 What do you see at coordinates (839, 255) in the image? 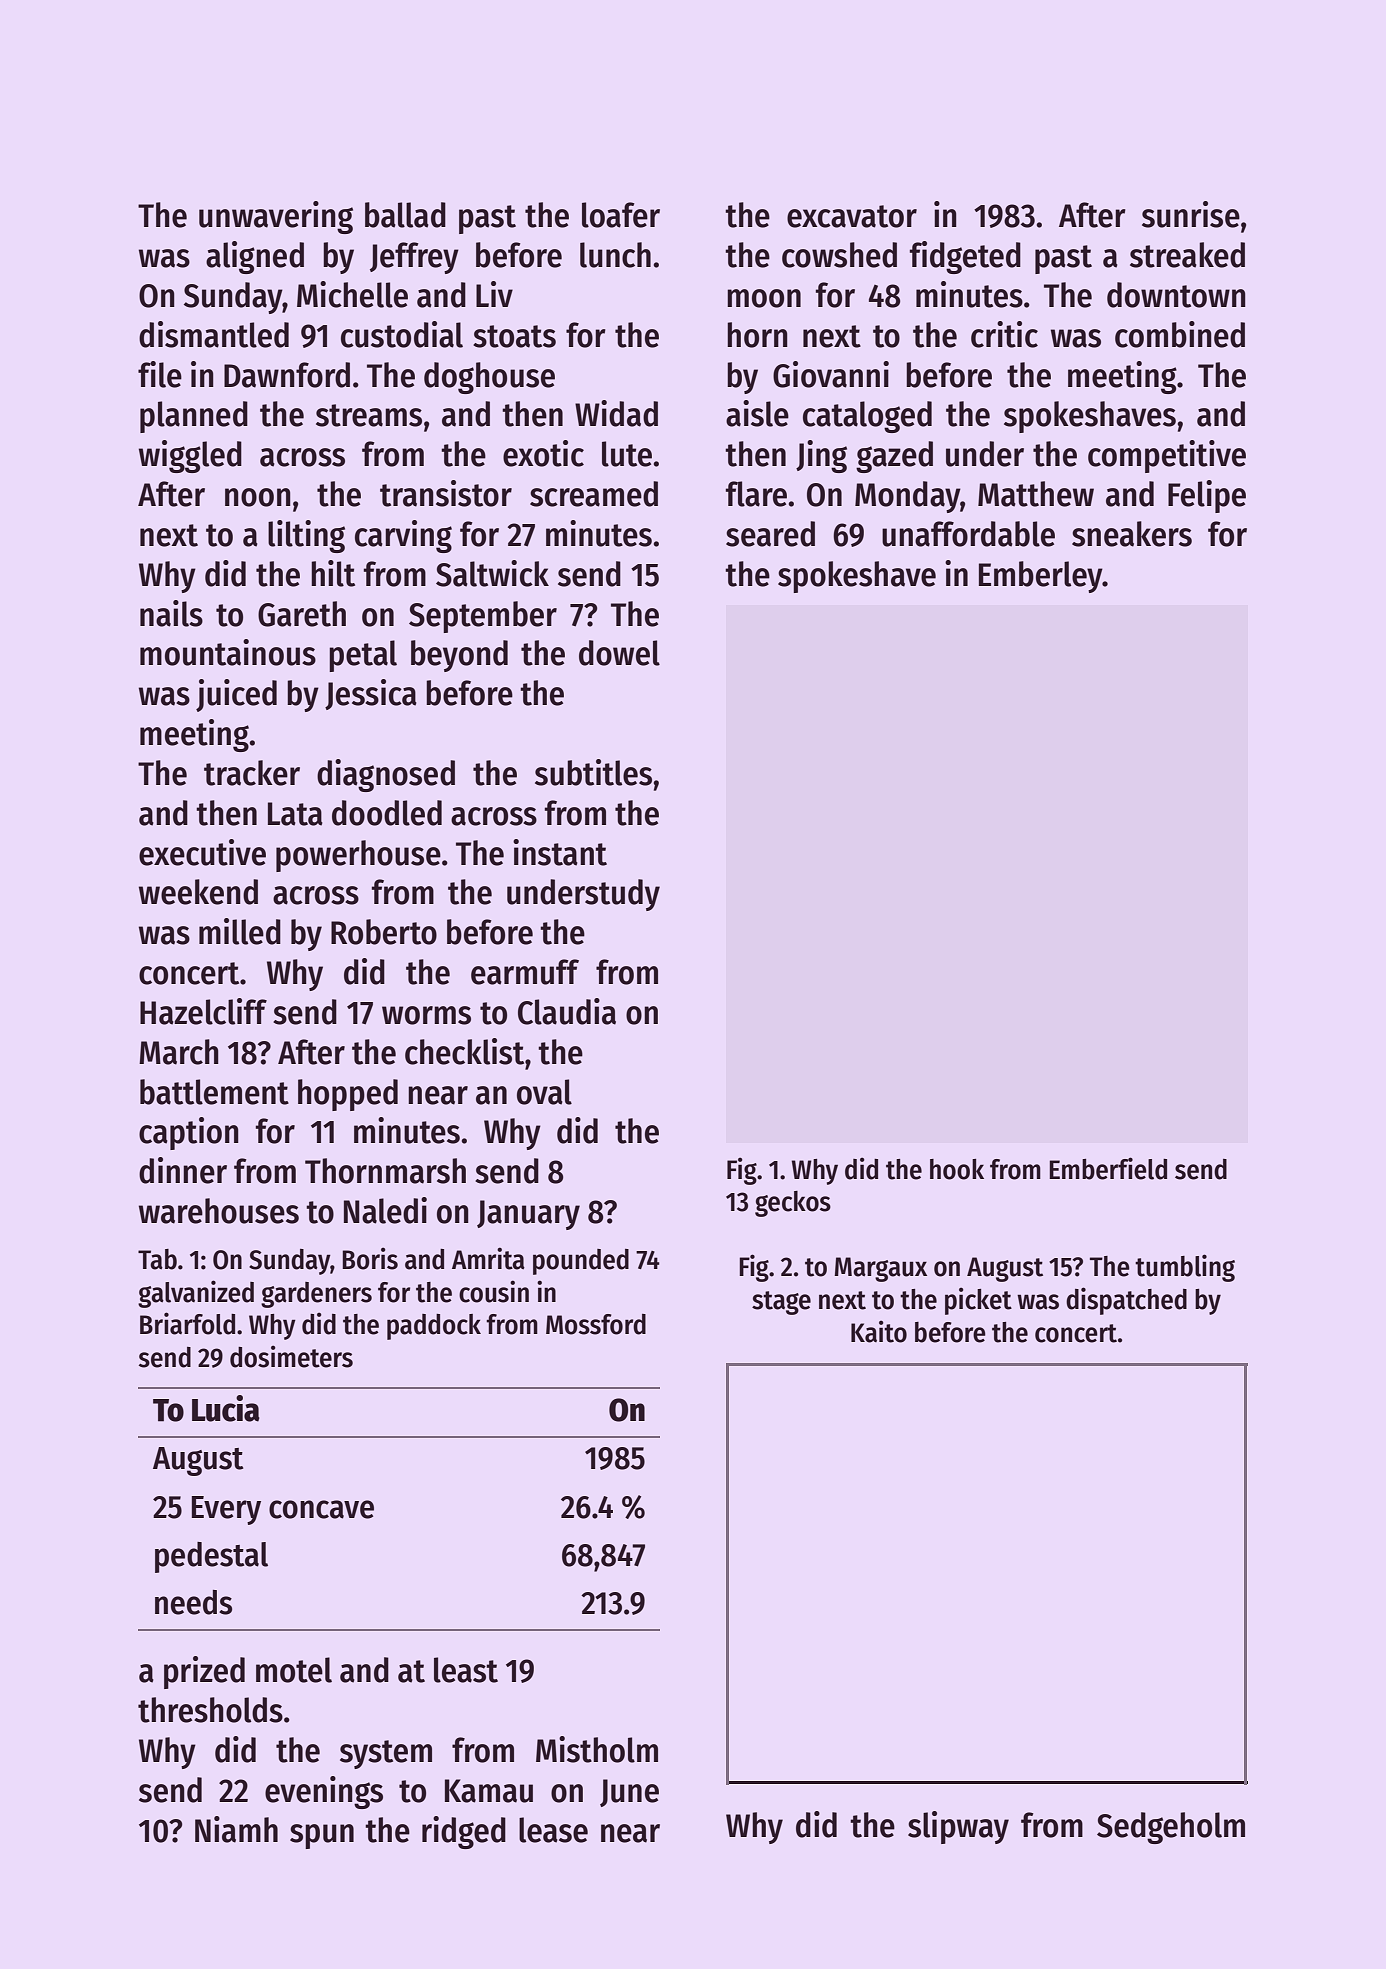
I see `cowshed` at bounding box center [839, 255].
